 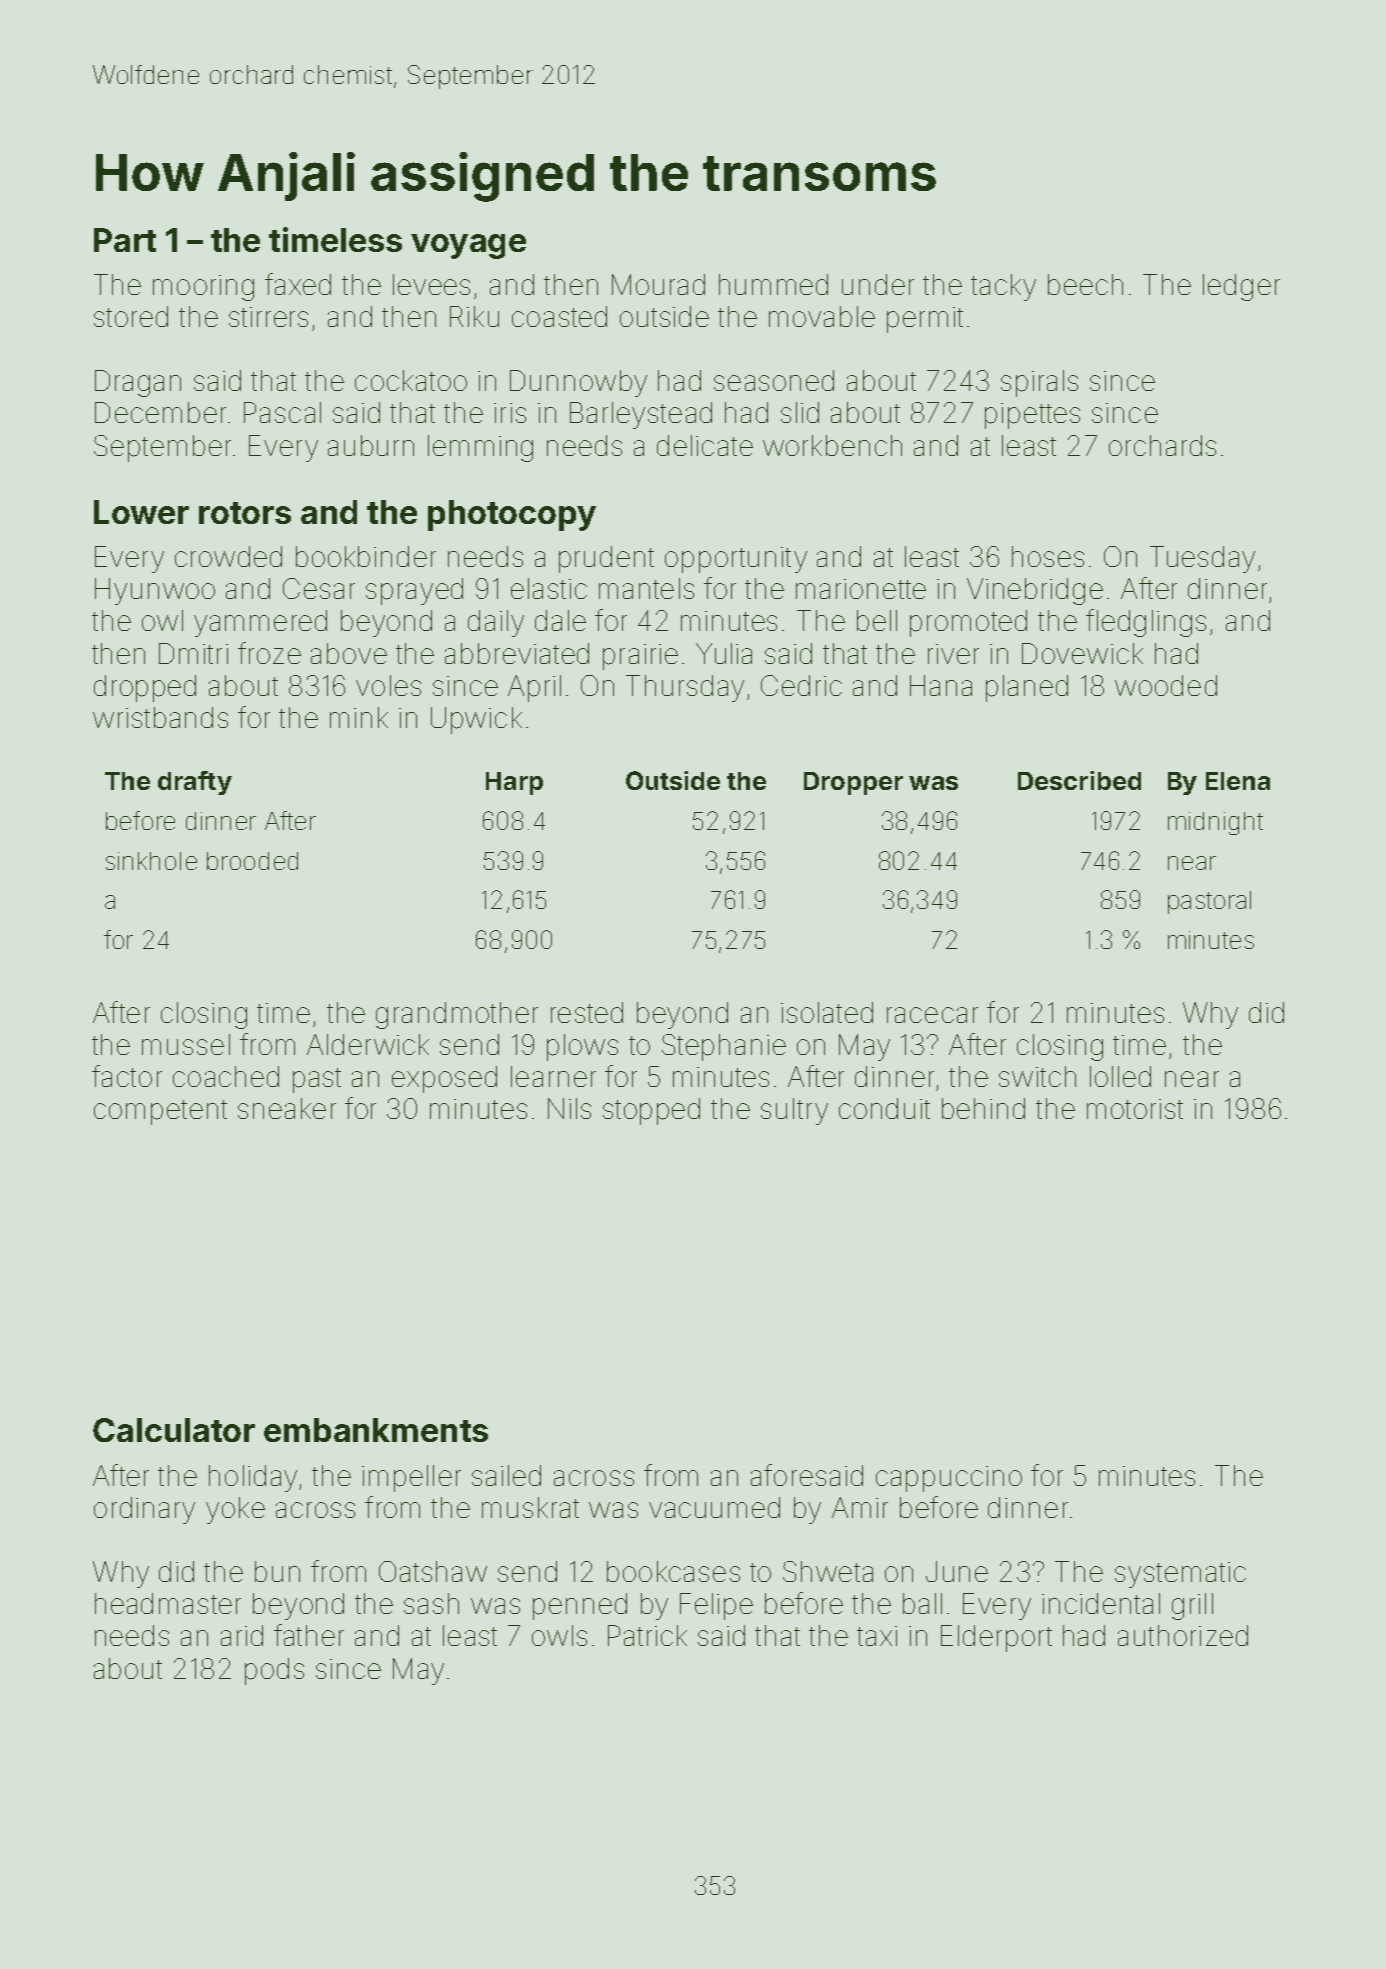 What do you see at coordinates (1039, 383) in the document?
I see `spirals` at bounding box center [1039, 383].
